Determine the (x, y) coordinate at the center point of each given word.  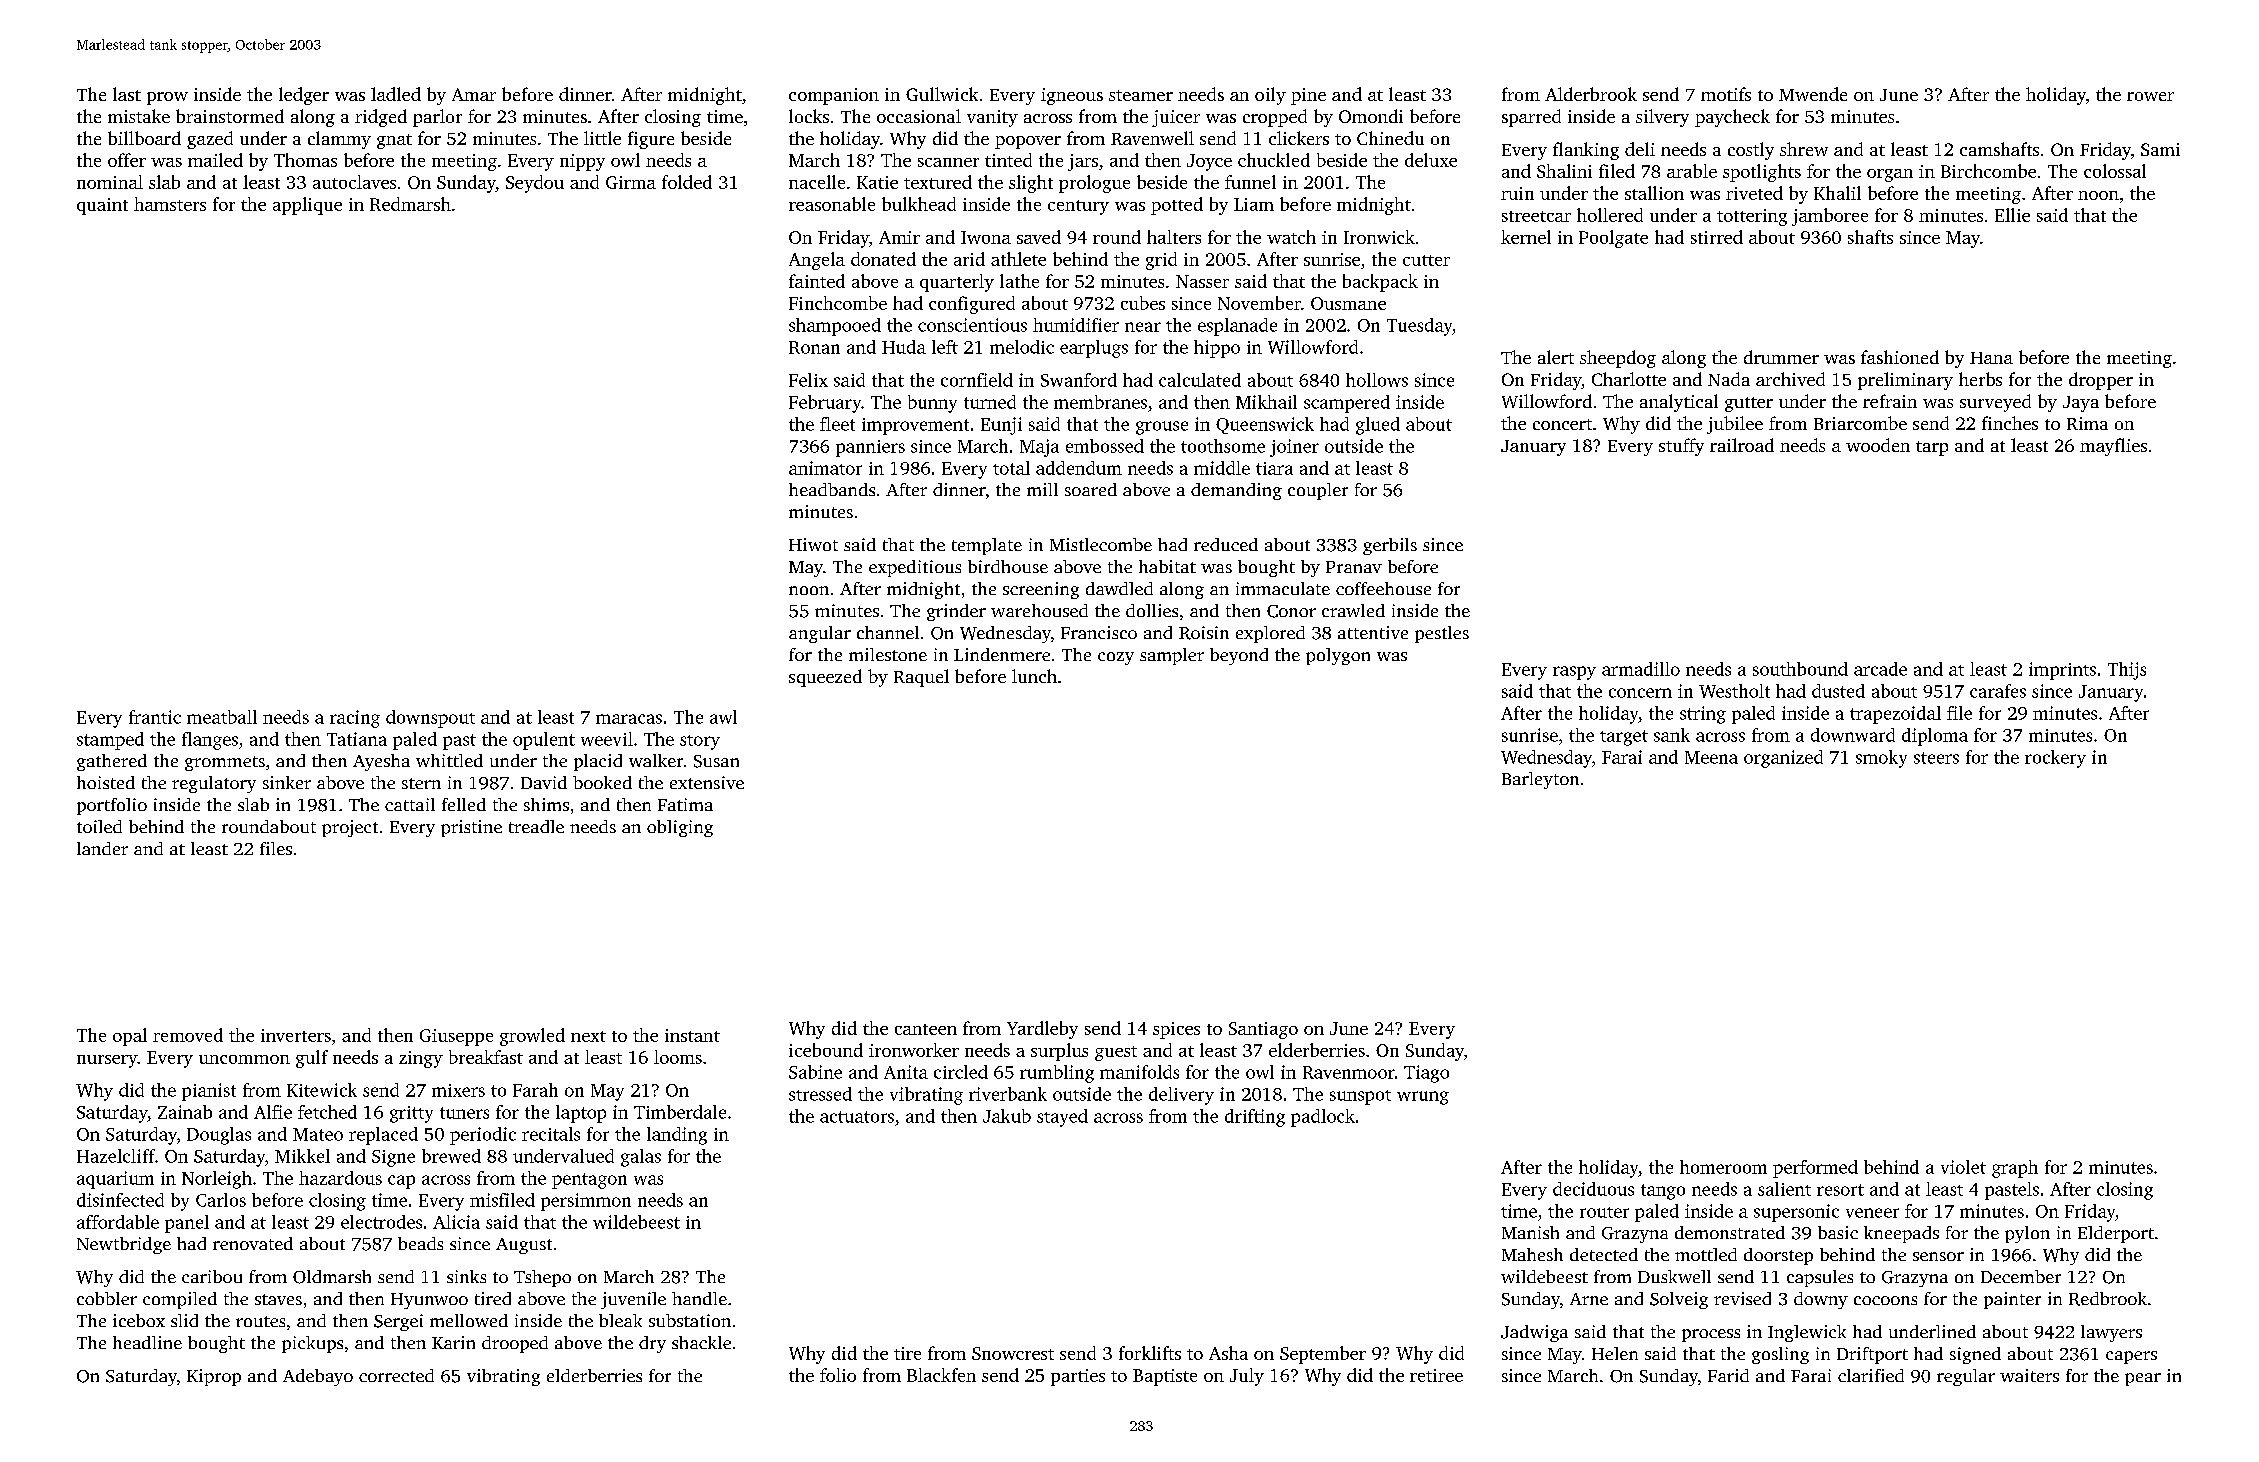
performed (1815, 1169)
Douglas (219, 1136)
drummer (1781, 357)
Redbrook (2108, 1299)
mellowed (469, 1320)
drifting (1255, 1118)
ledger (304, 96)
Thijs (2127, 671)
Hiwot (813, 544)
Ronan (814, 347)
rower (2150, 96)
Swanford (1079, 380)
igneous (1072, 96)
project (350, 828)
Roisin (1204, 633)
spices (1176, 1030)
